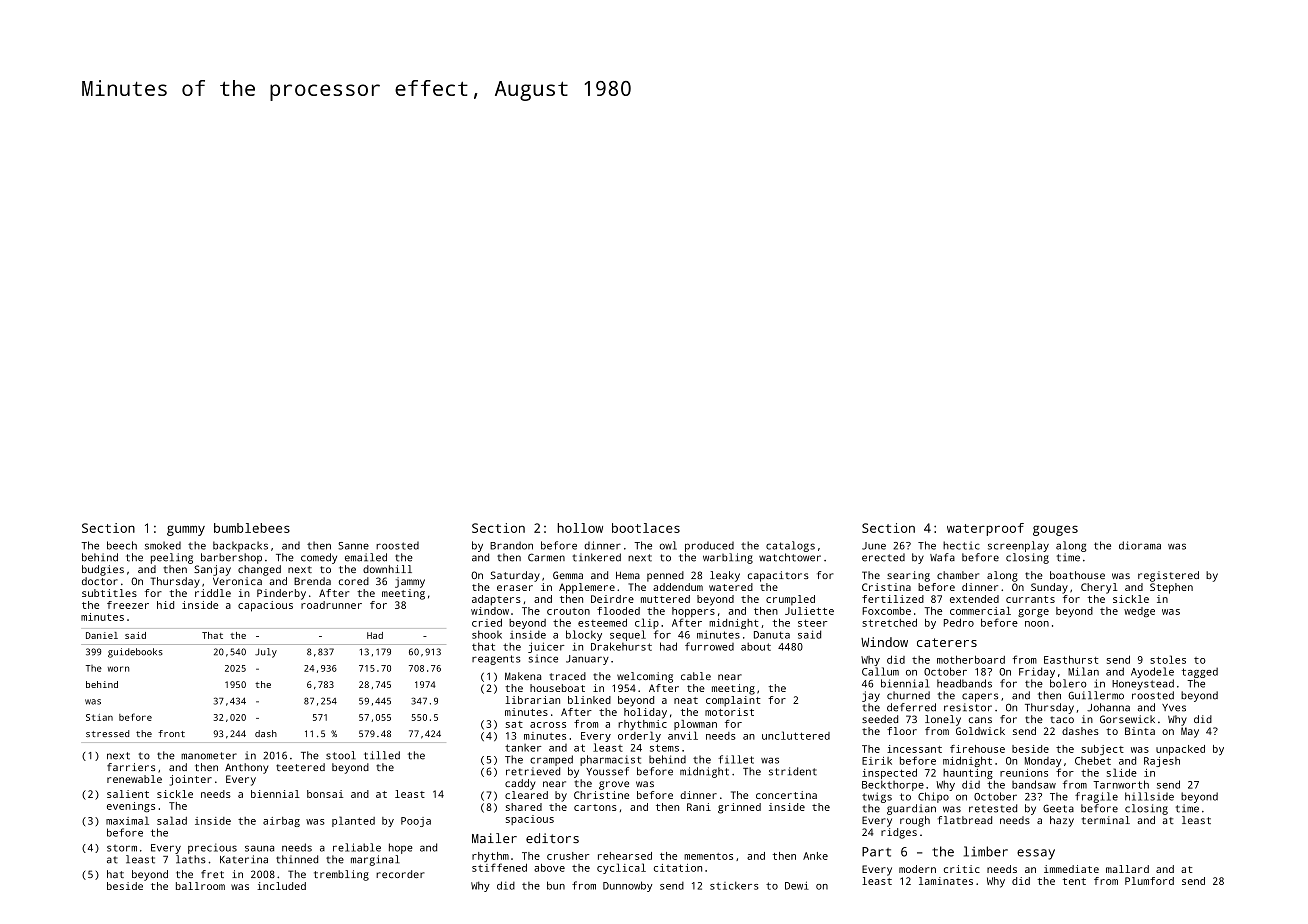 The height and width of the screenshot is (924, 1308). What do you see at coordinates (496, 660) in the screenshot?
I see `reagents` at bounding box center [496, 660].
